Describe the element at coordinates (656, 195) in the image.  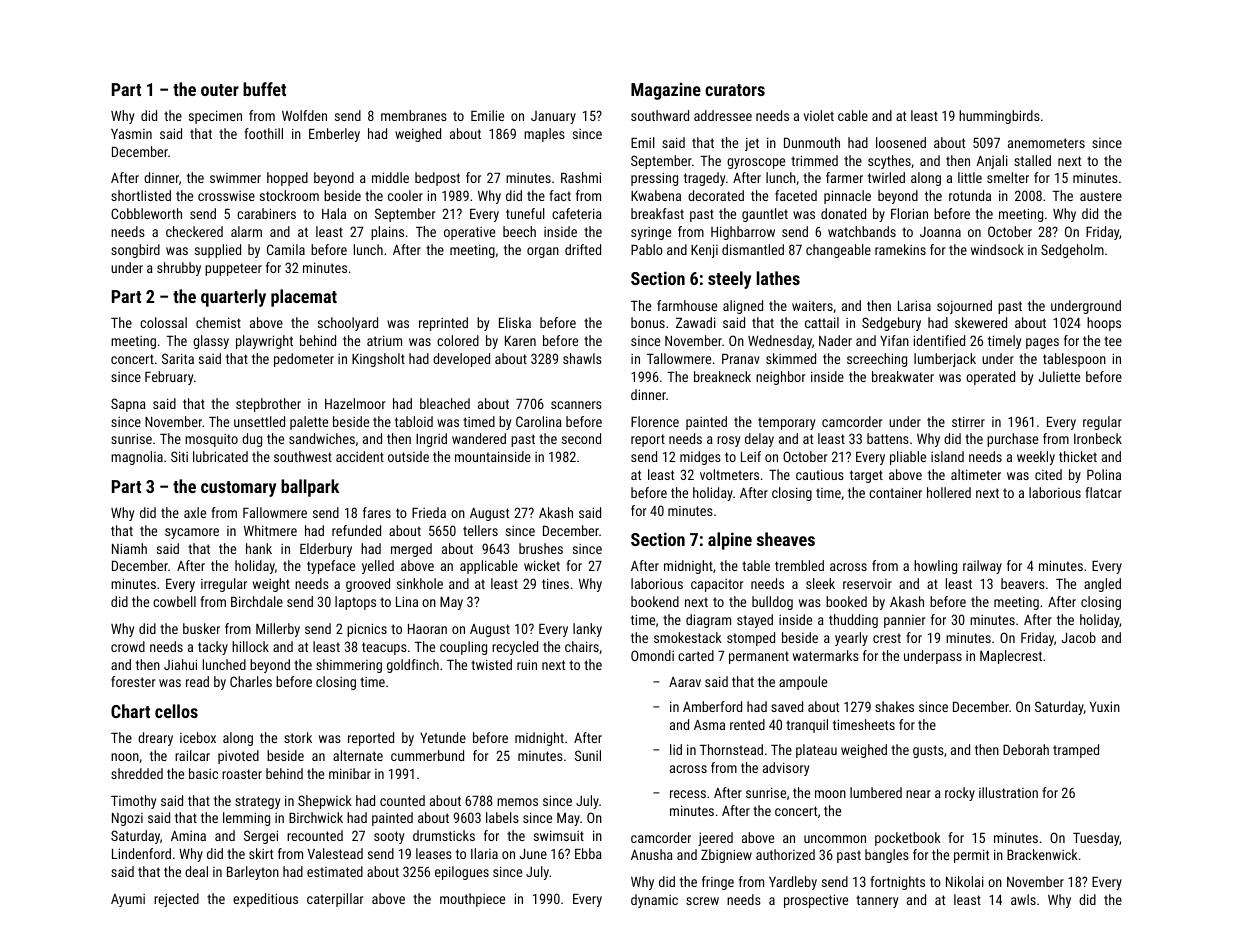
I see `Kwabena` at that location.
